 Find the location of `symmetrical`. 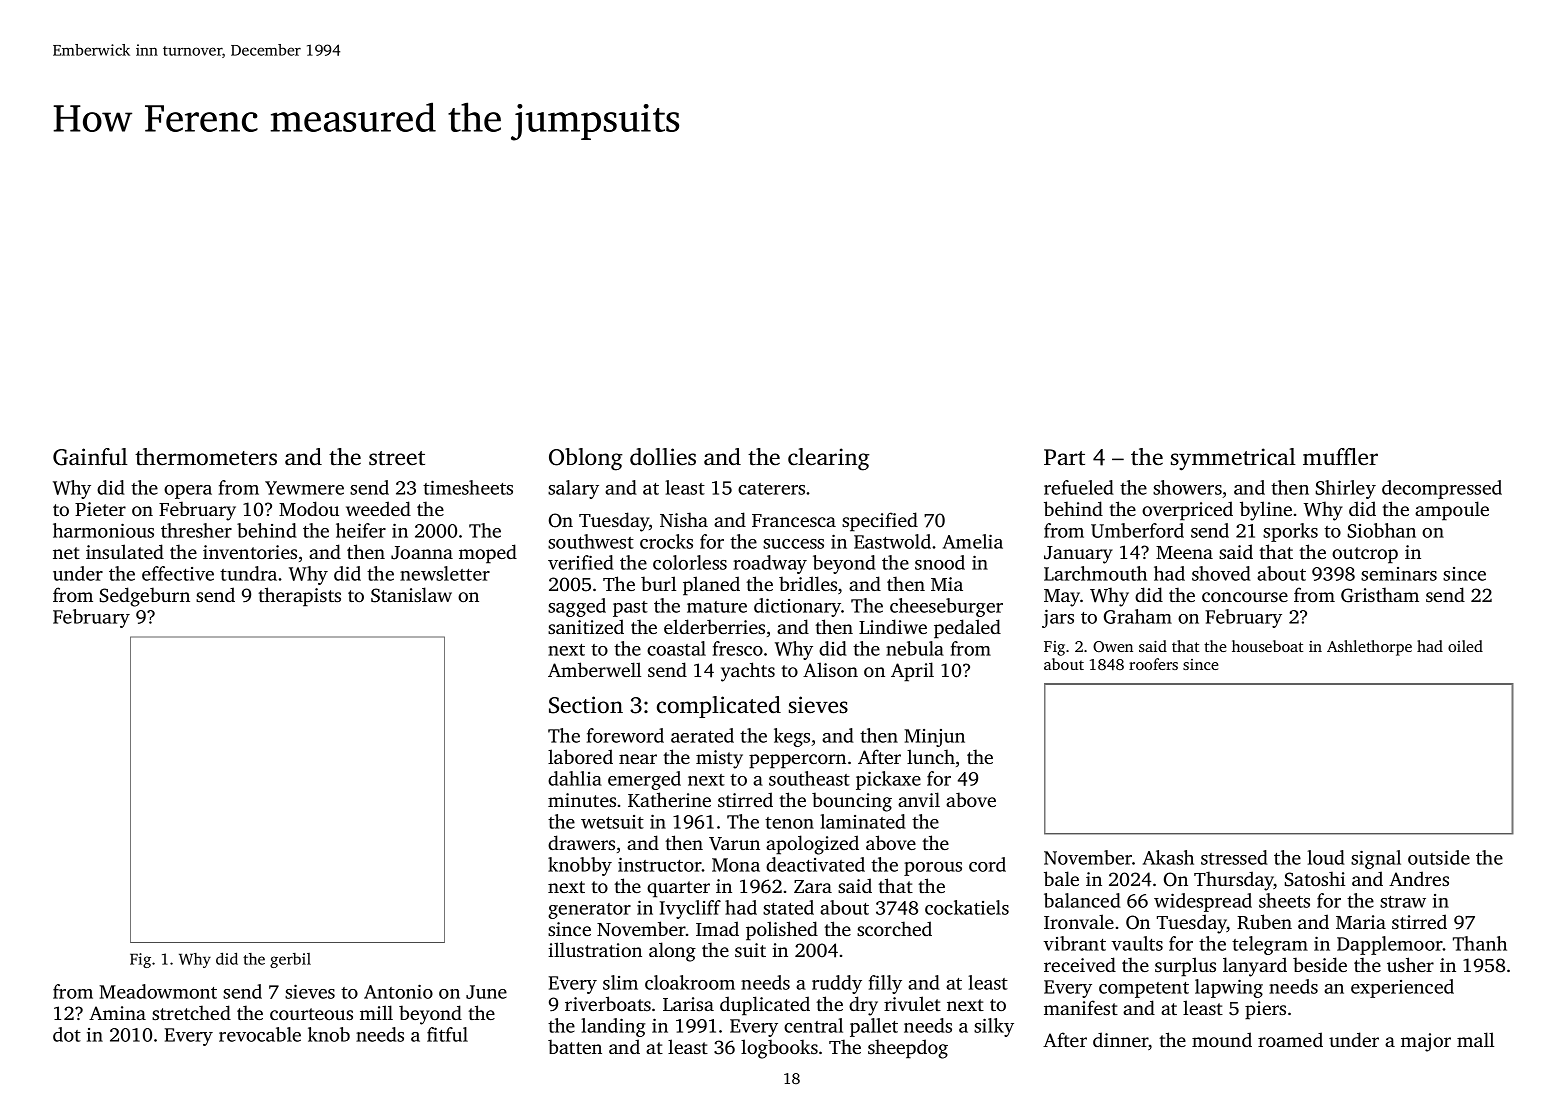

symmetrical is located at coordinates (1233, 459).
